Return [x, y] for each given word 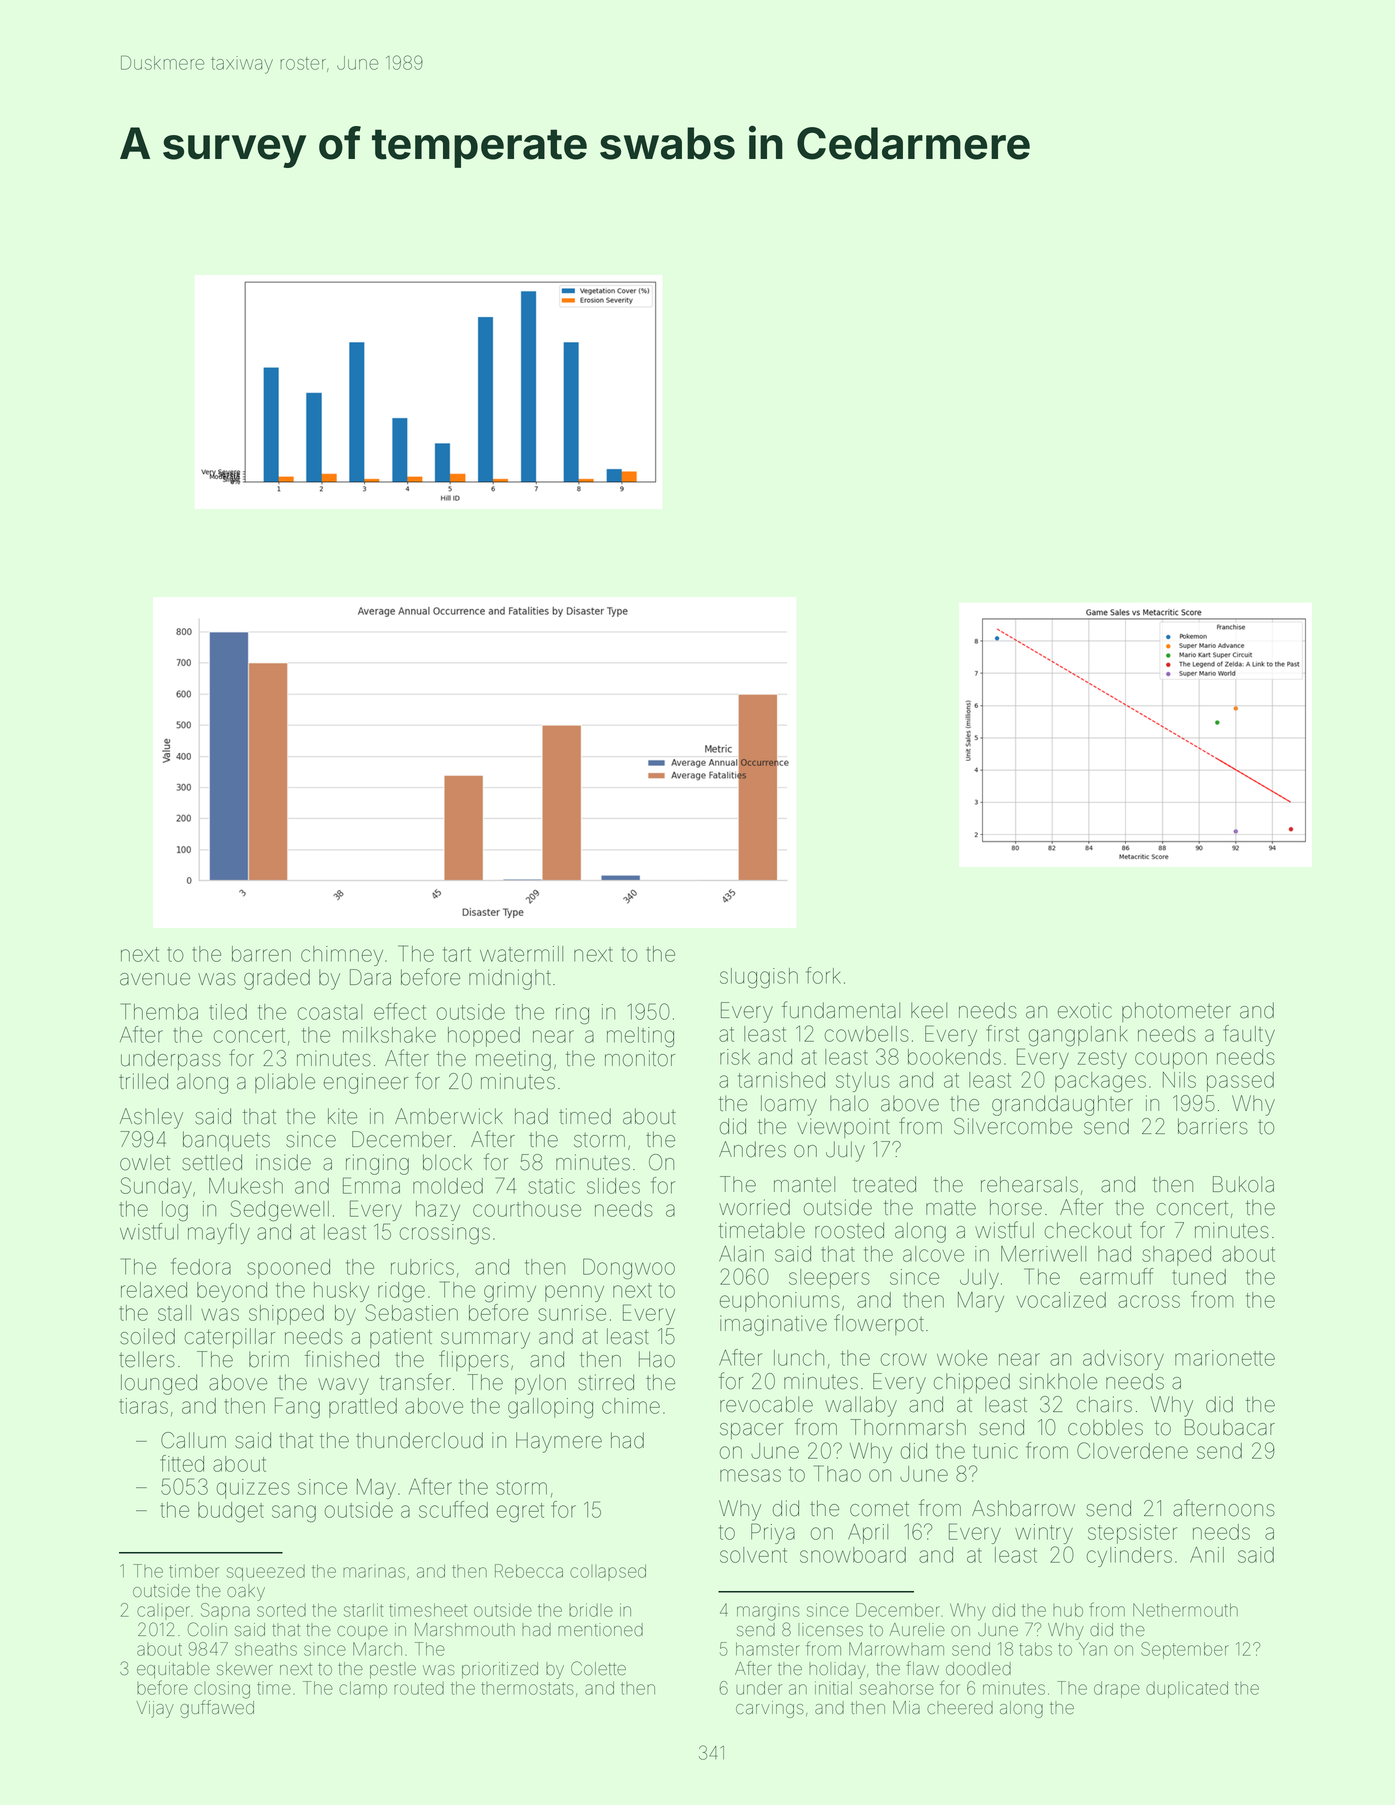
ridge [401, 1292]
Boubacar [1230, 1427]
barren [261, 954]
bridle [591, 1610]
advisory [1123, 1360]
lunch [799, 1358]
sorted [281, 1610]
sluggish [759, 978]
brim [269, 1359]
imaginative [773, 1325]
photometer [1176, 1012]
